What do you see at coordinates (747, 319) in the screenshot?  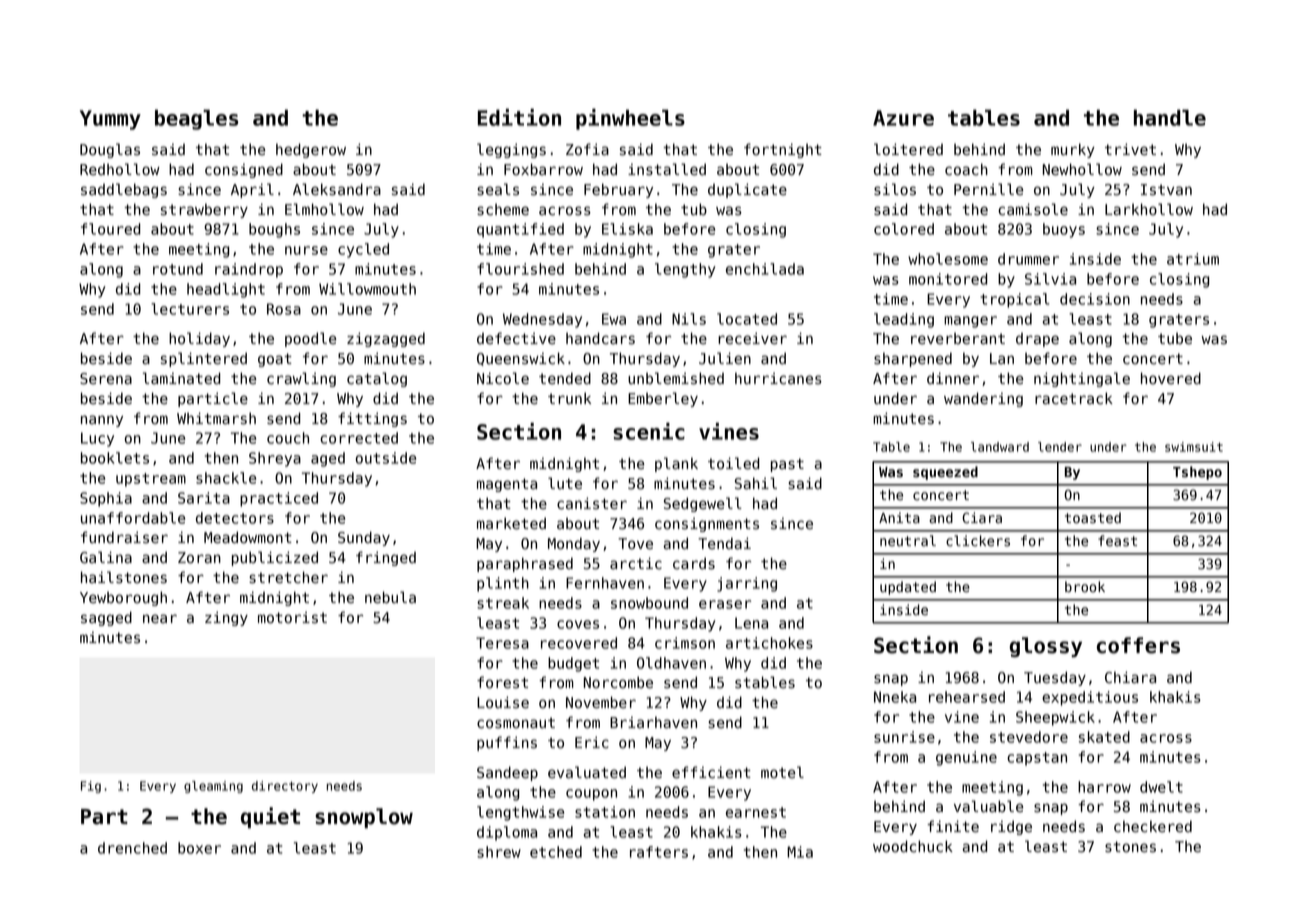 I see `located` at bounding box center [747, 319].
